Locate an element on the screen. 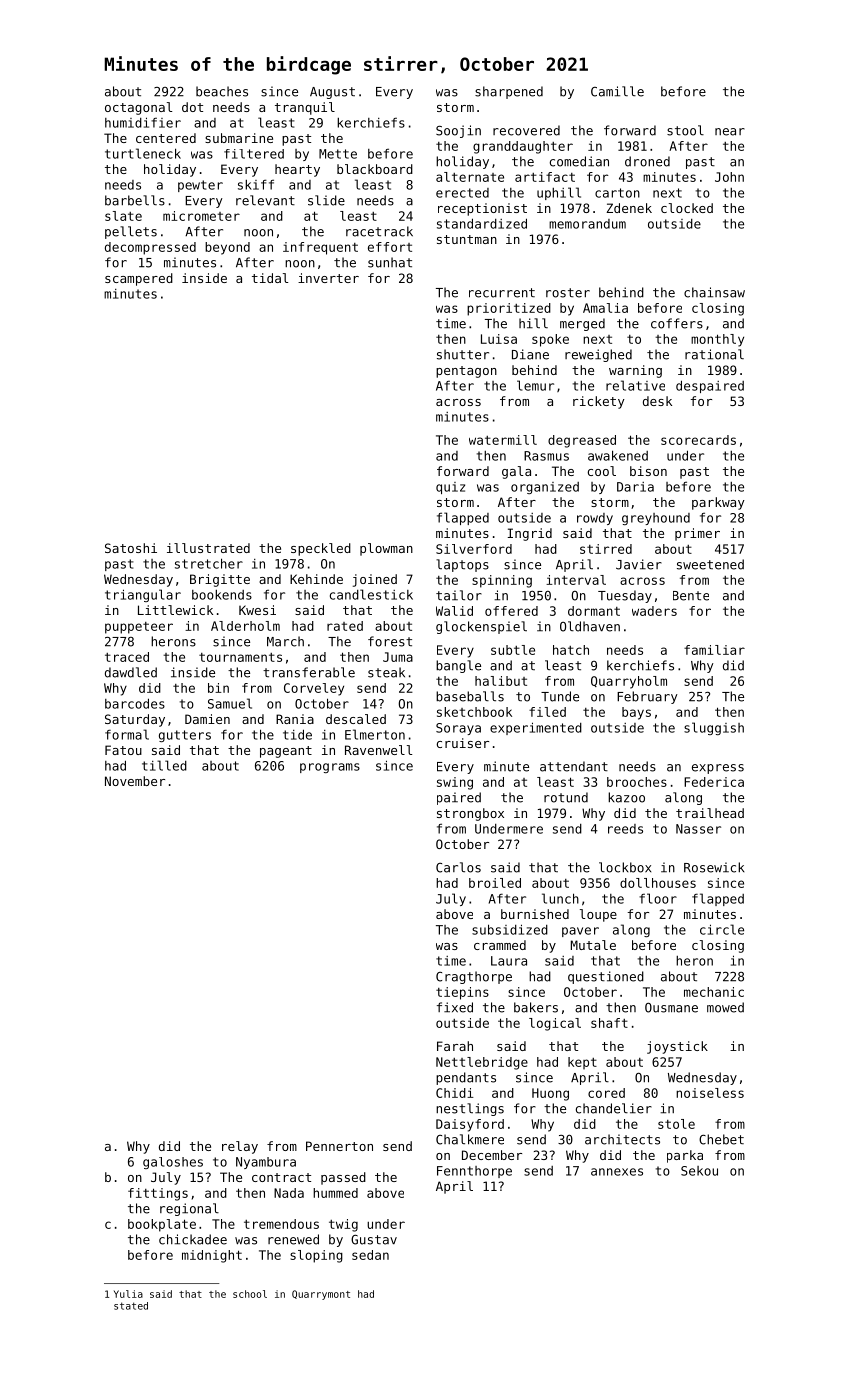 Image resolution: width=849 pixels, height=1400 pixels. waders is located at coordinates (654, 611).
